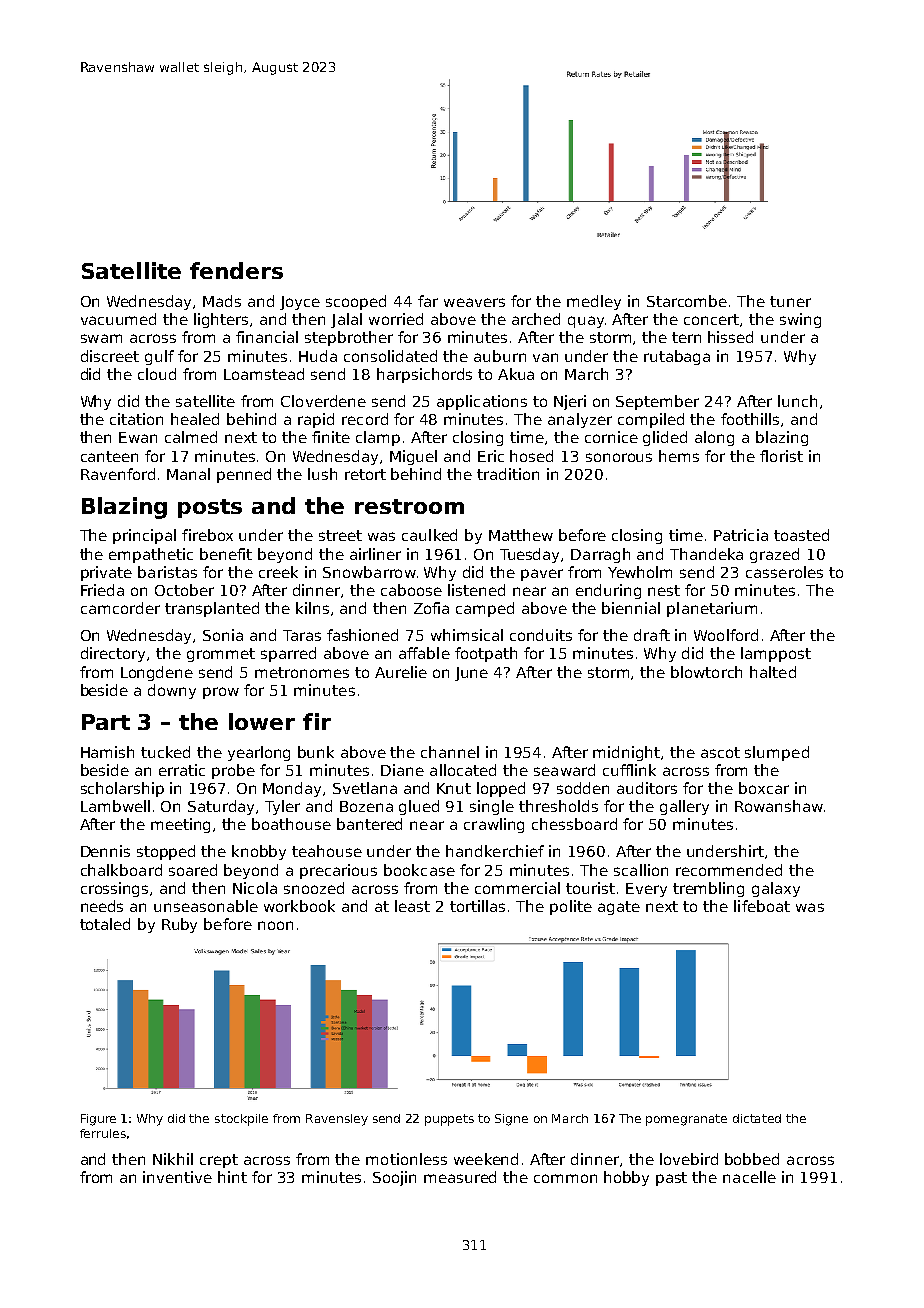  What do you see at coordinates (762, 906) in the screenshot?
I see `lifeboat` at bounding box center [762, 906].
